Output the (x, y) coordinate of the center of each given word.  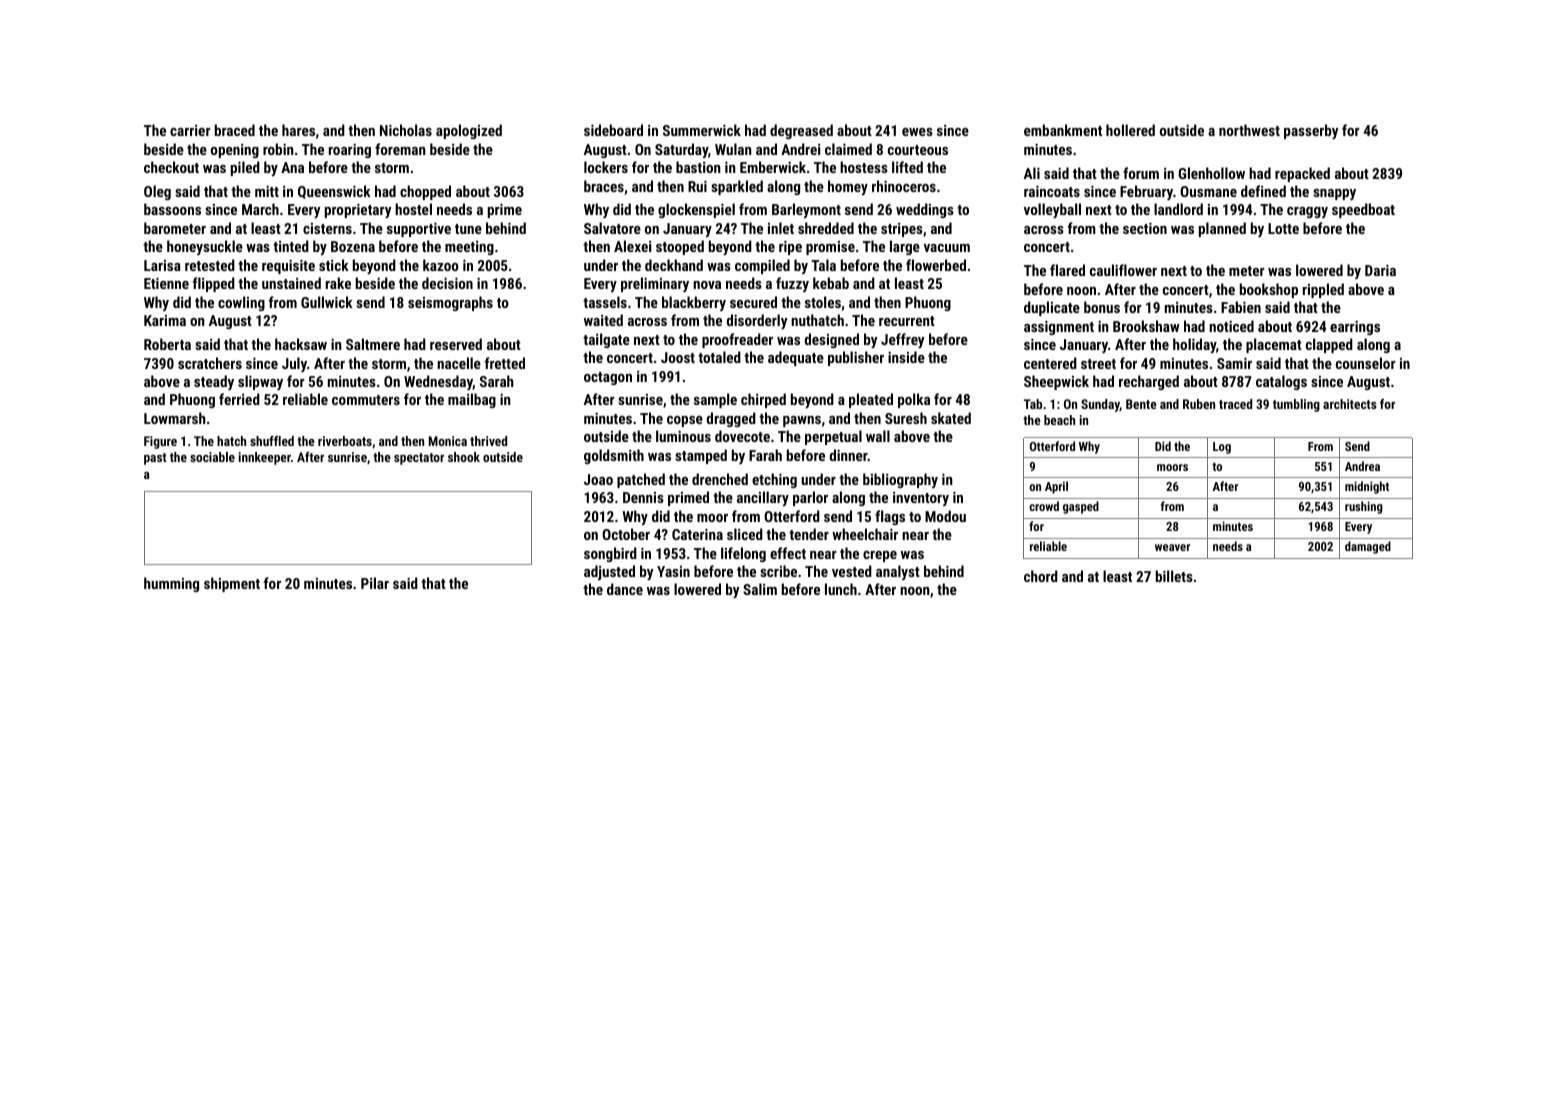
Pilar (375, 583)
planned (1222, 229)
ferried (239, 399)
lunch (841, 589)
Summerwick (702, 130)
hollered (1130, 130)
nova (707, 285)
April (1056, 487)
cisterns (327, 228)
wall (878, 436)
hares (298, 130)
